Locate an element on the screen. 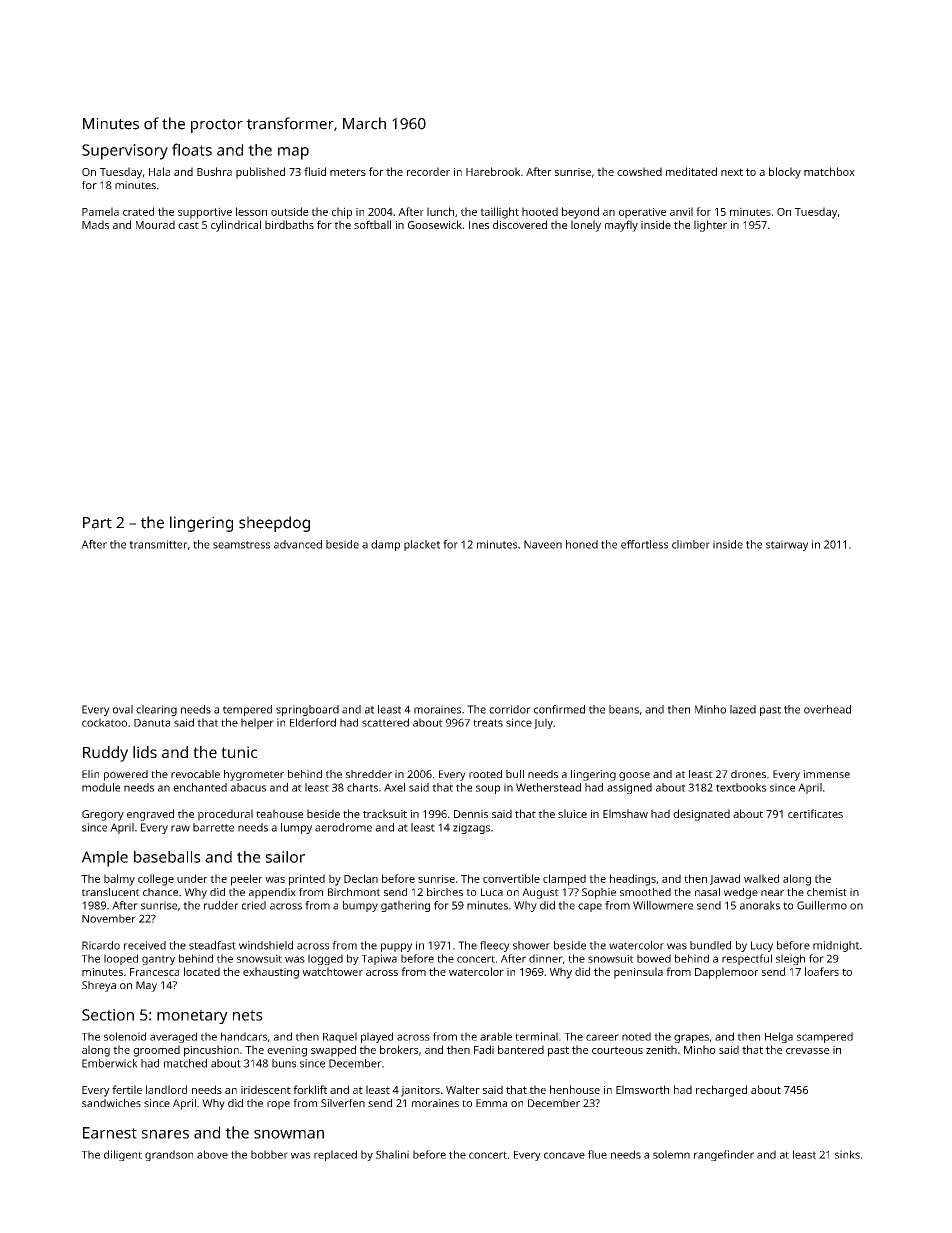  Shalini is located at coordinates (392, 1154).
